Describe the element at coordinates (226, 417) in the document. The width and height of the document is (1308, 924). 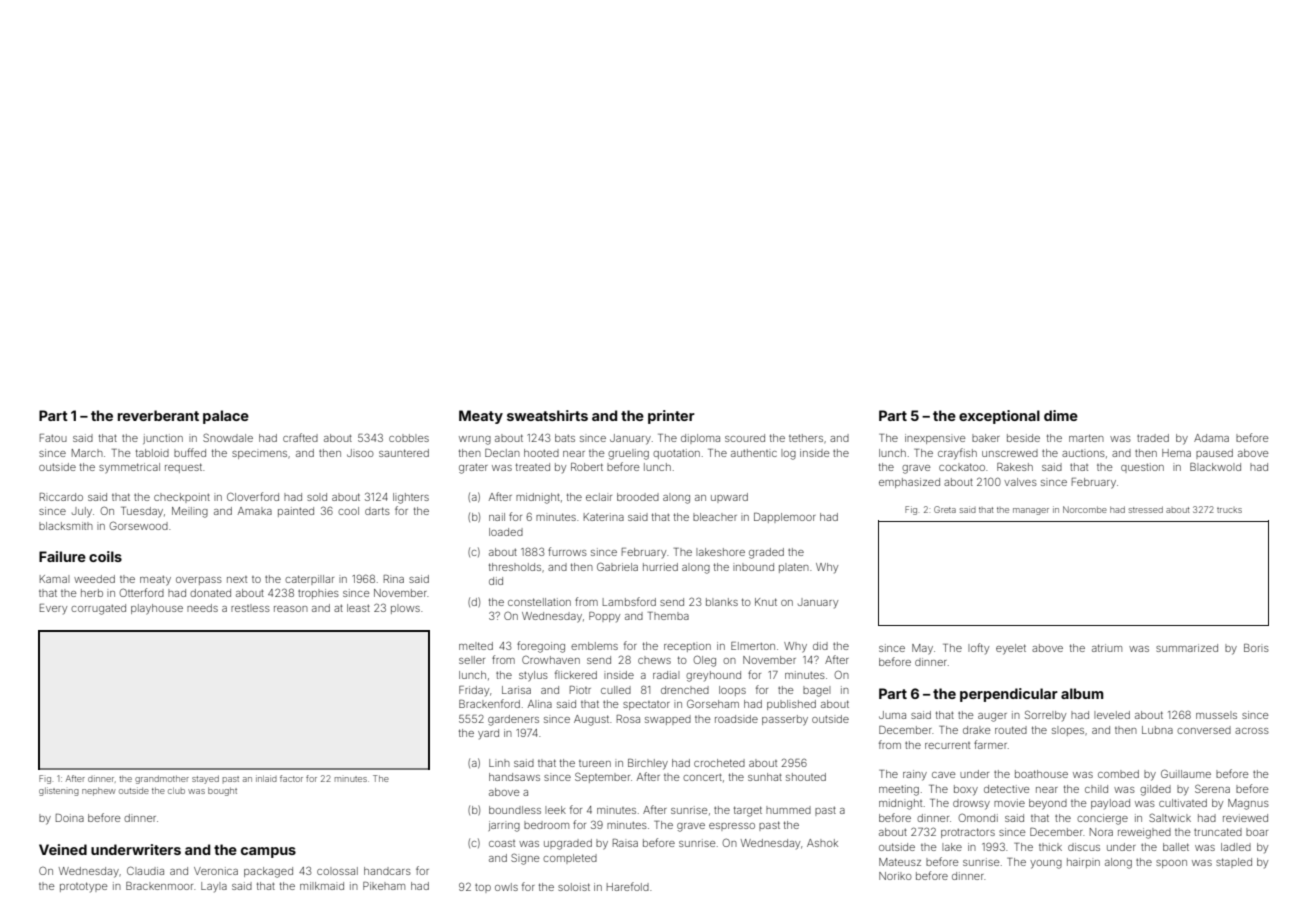
I see `palace` at that location.
